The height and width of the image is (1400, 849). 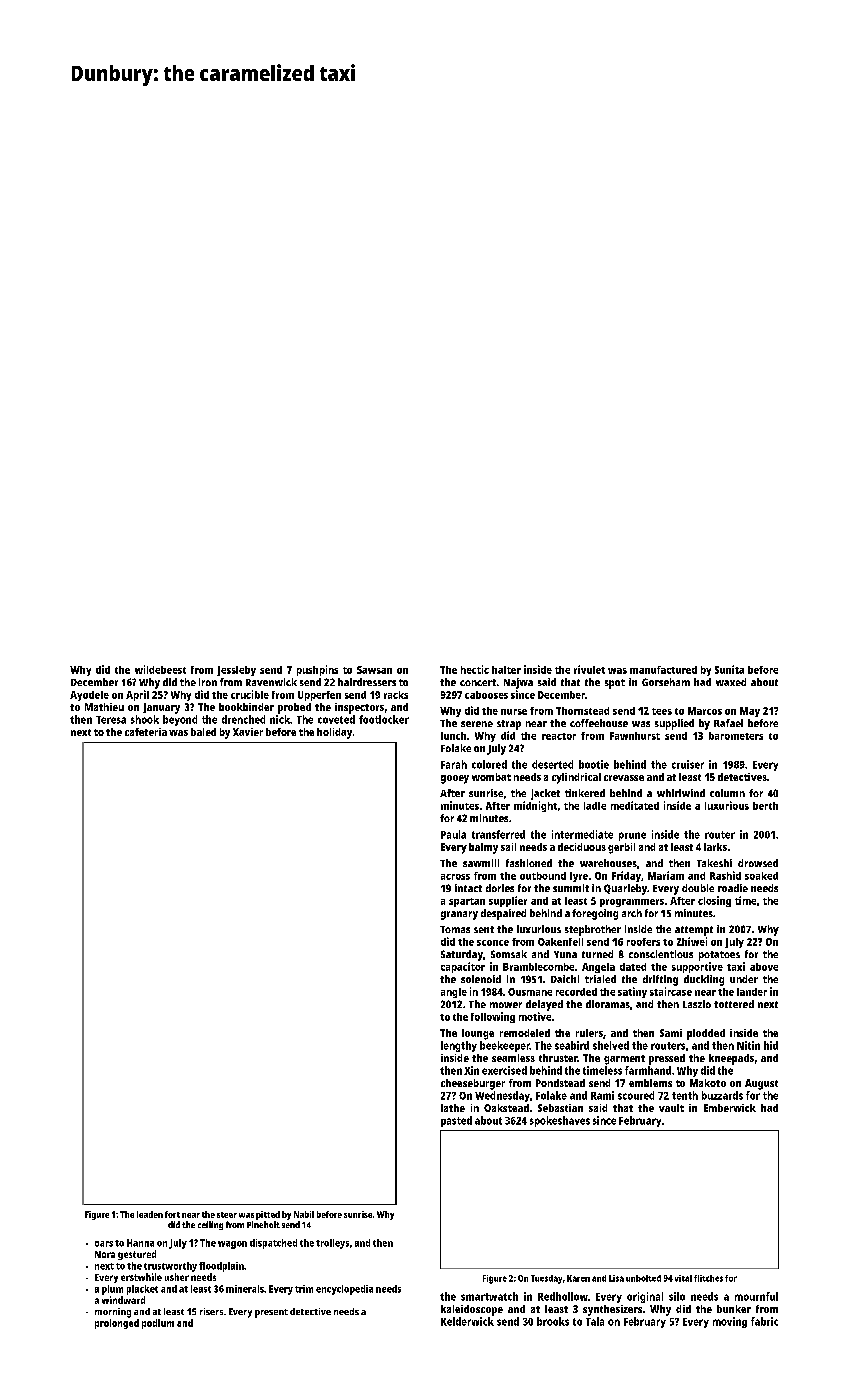 I want to click on baled, so click(x=203, y=732).
